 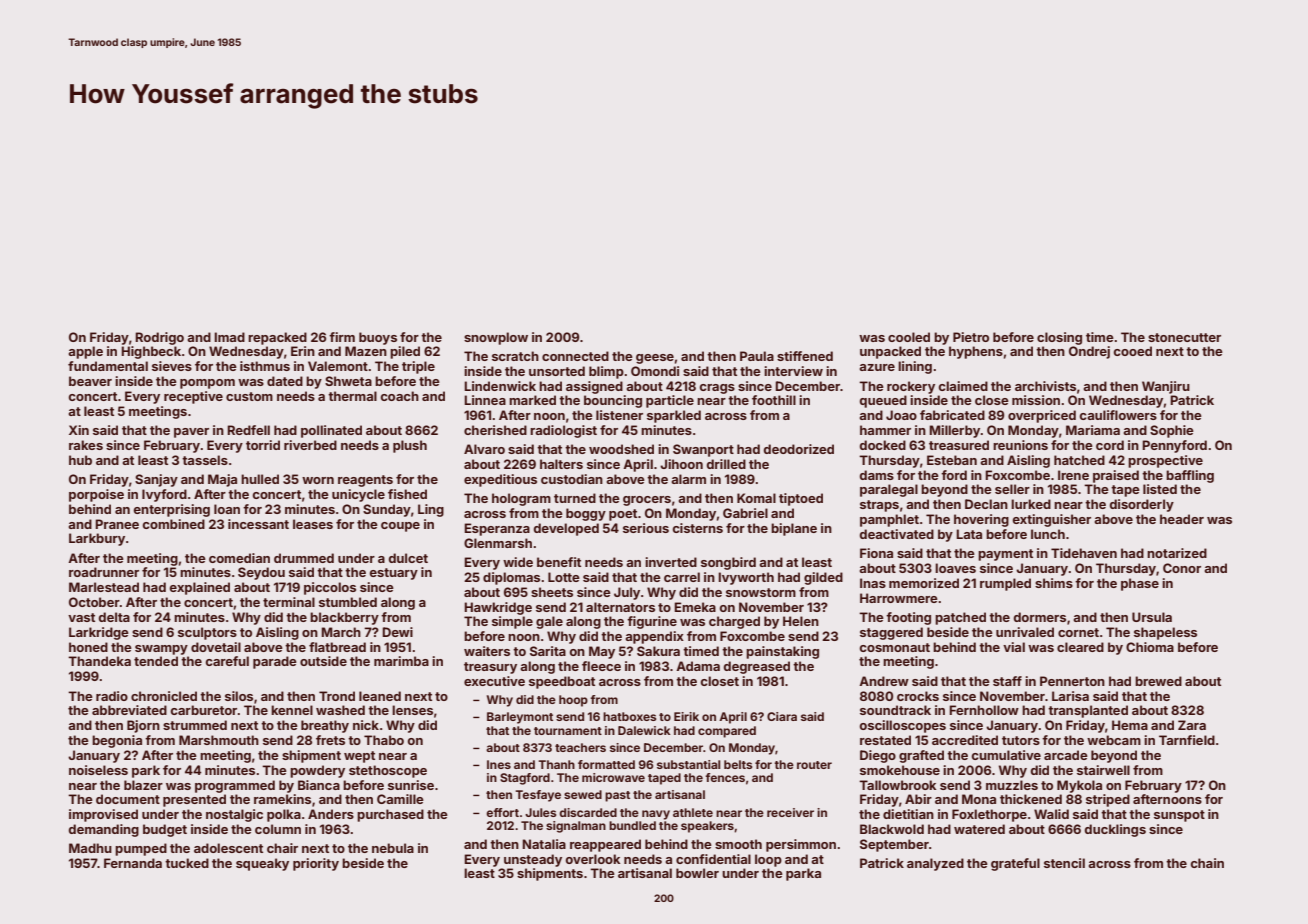 I want to click on songbird, so click(x=728, y=563).
